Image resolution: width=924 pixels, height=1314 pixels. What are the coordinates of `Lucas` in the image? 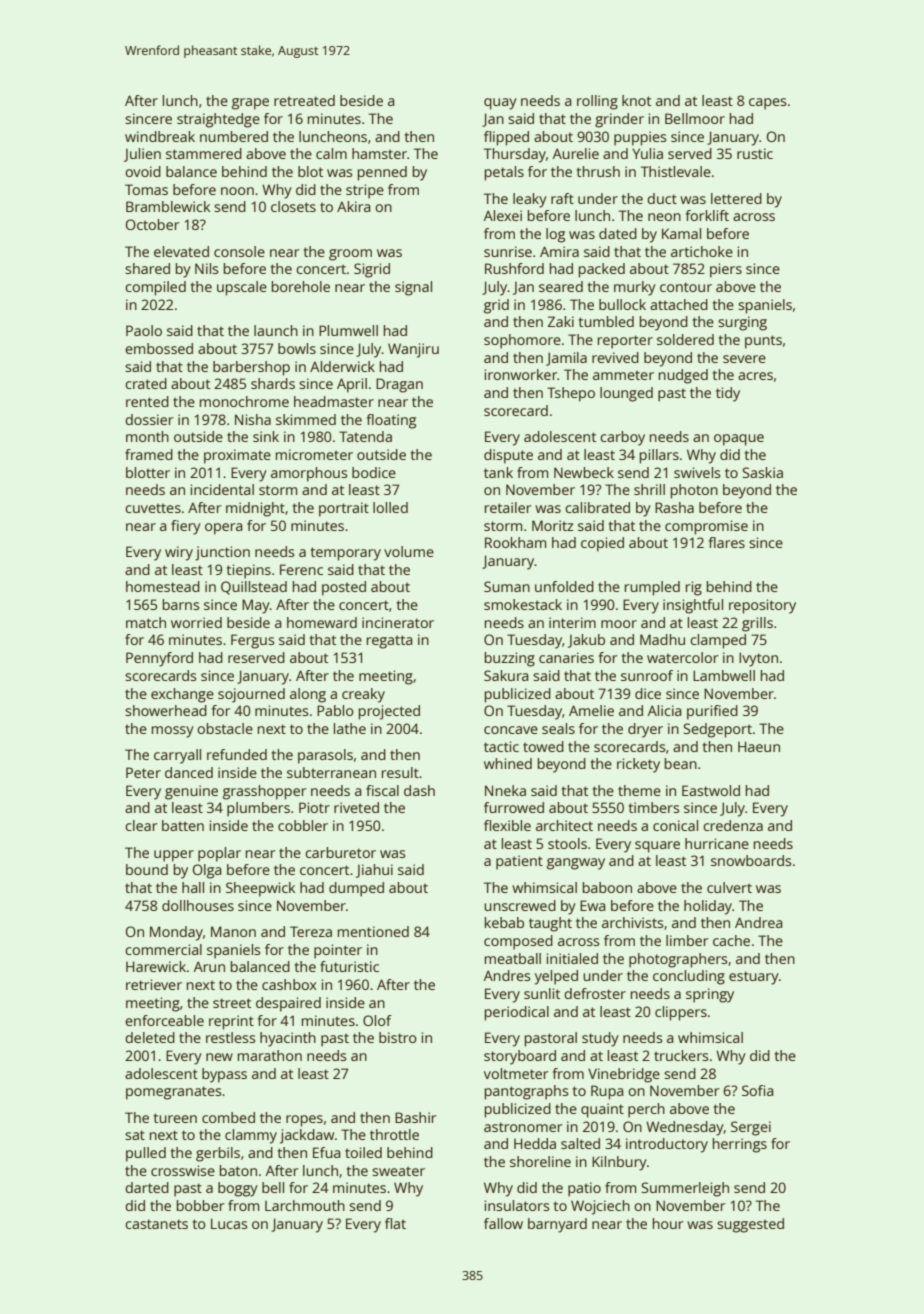 It's located at (229, 1223).
